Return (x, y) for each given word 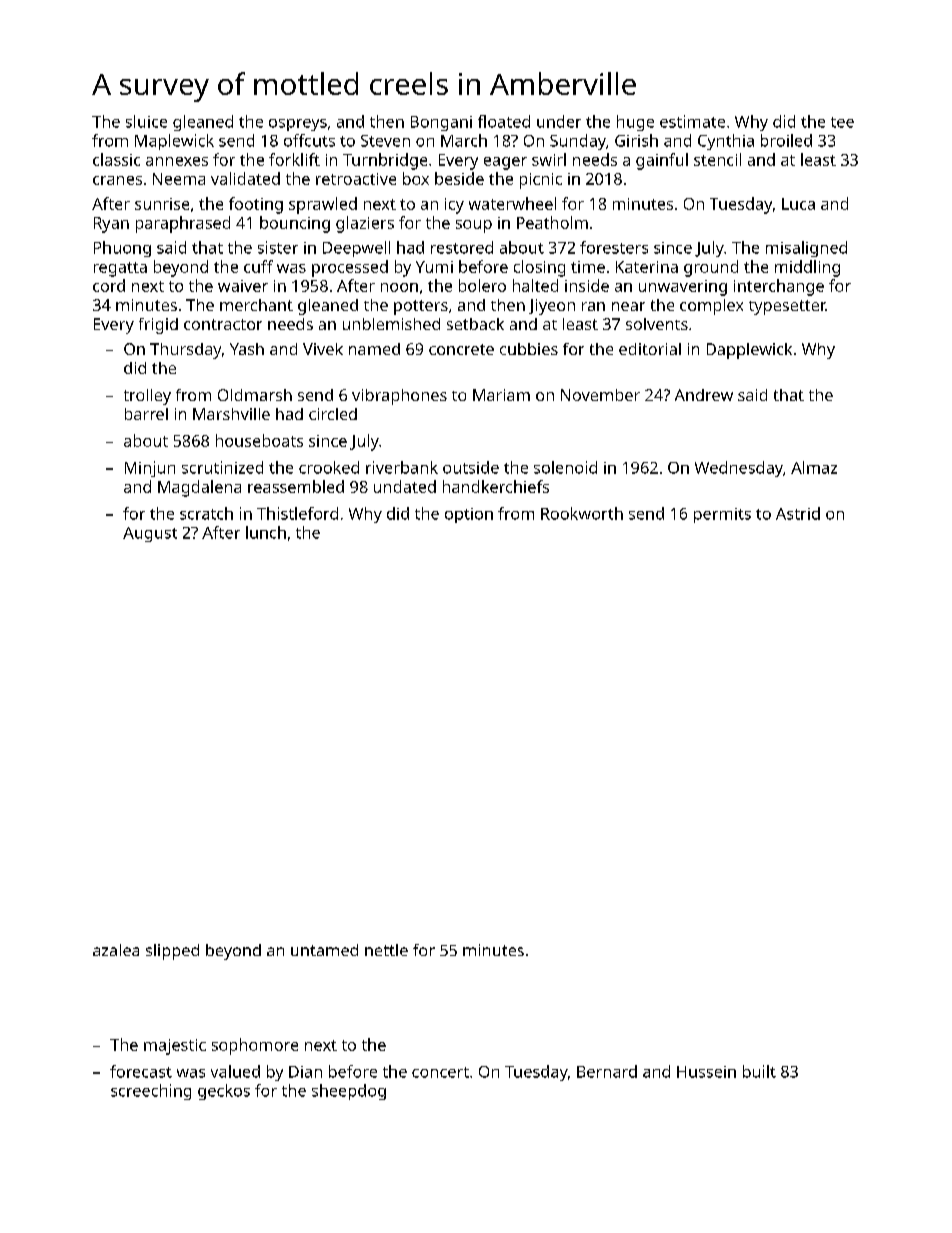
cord (109, 285)
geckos (224, 1092)
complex (711, 307)
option (469, 515)
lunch (266, 532)
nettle (386, 950)
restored (462, 247)
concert (440, 1072)
